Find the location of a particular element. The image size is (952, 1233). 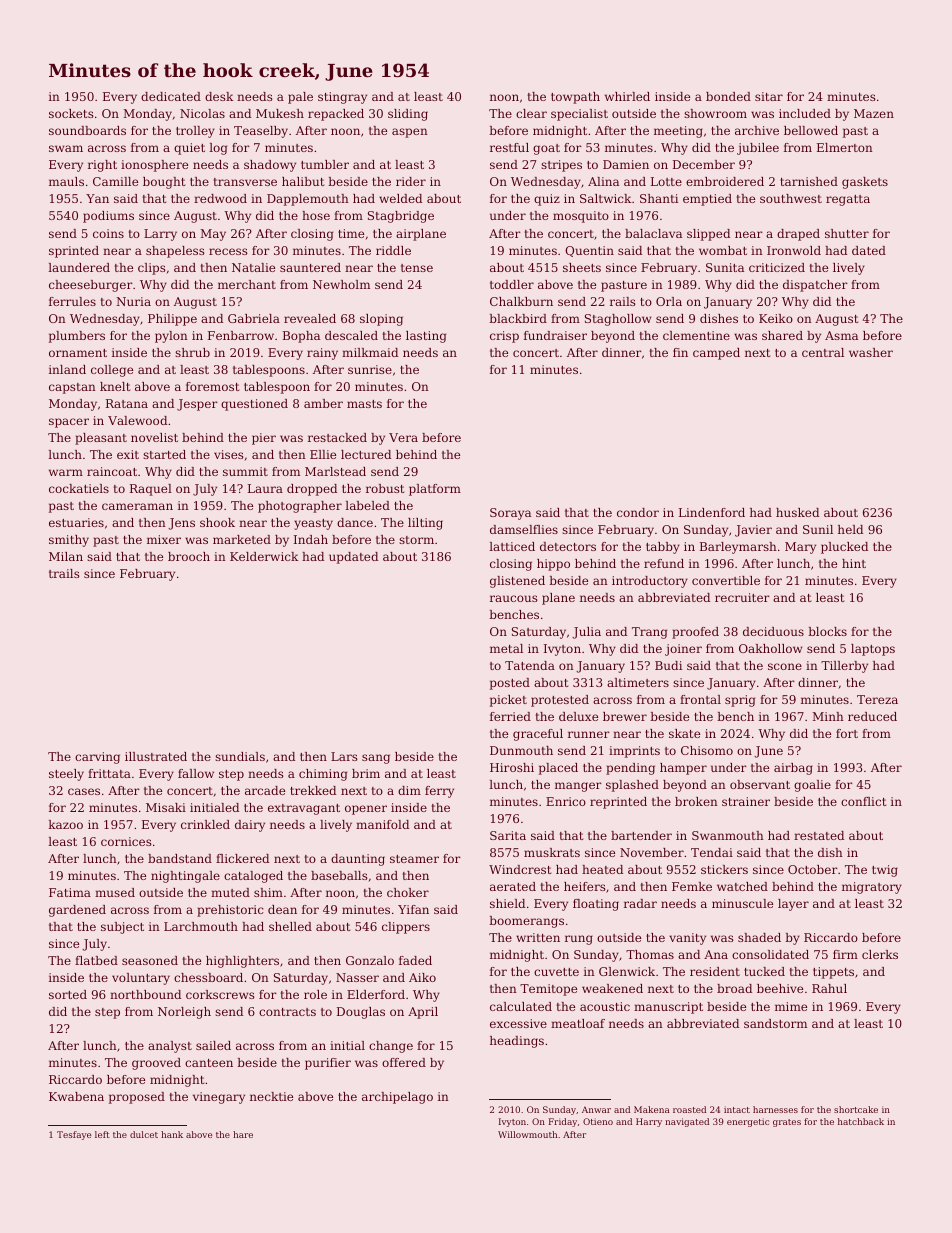

blackbird is located at coordinates (518, 318).
